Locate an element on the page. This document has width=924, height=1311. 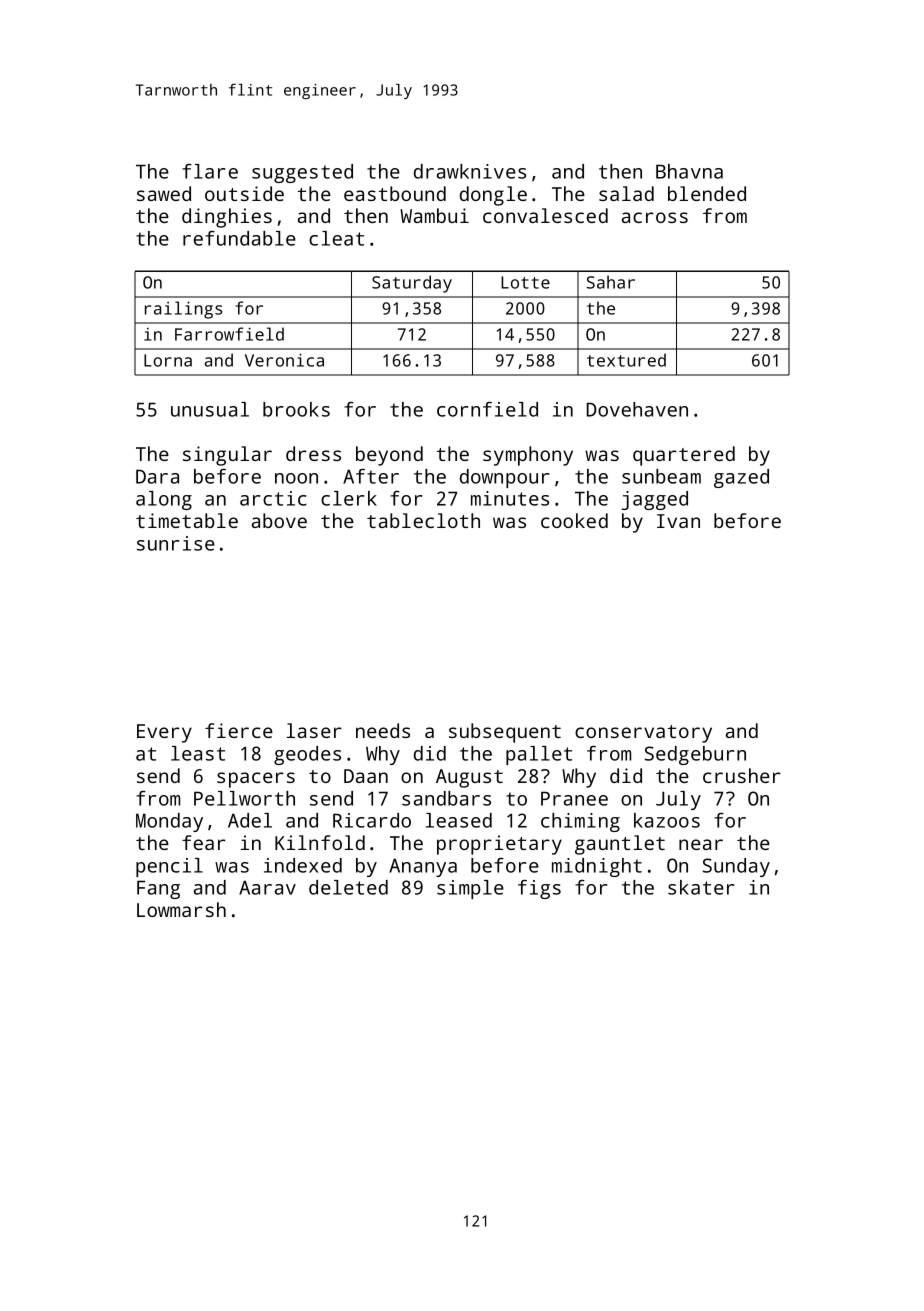
tablecloth is located at coordinates (423, 520).
